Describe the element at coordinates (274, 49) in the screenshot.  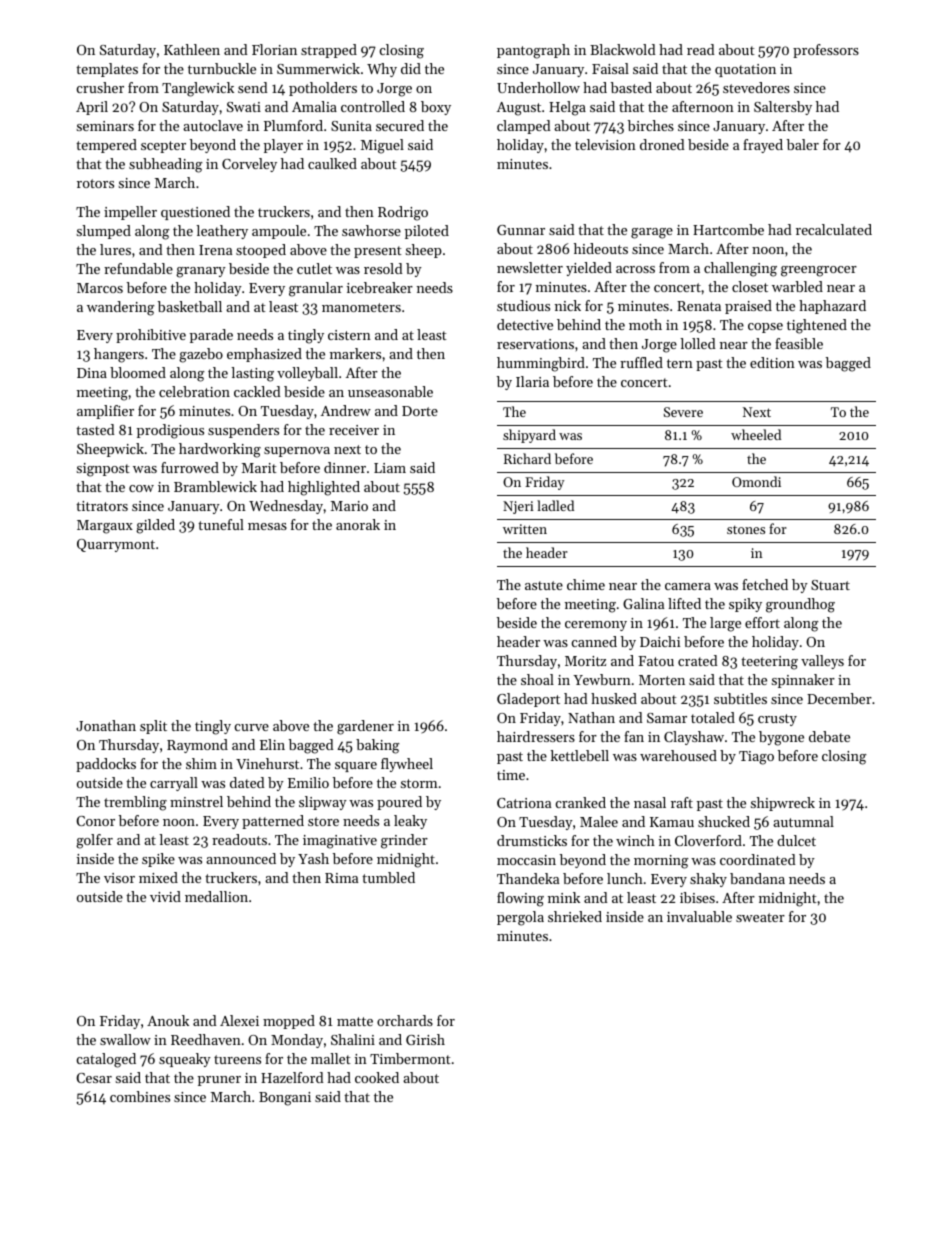
I see `Florian` at that location.
